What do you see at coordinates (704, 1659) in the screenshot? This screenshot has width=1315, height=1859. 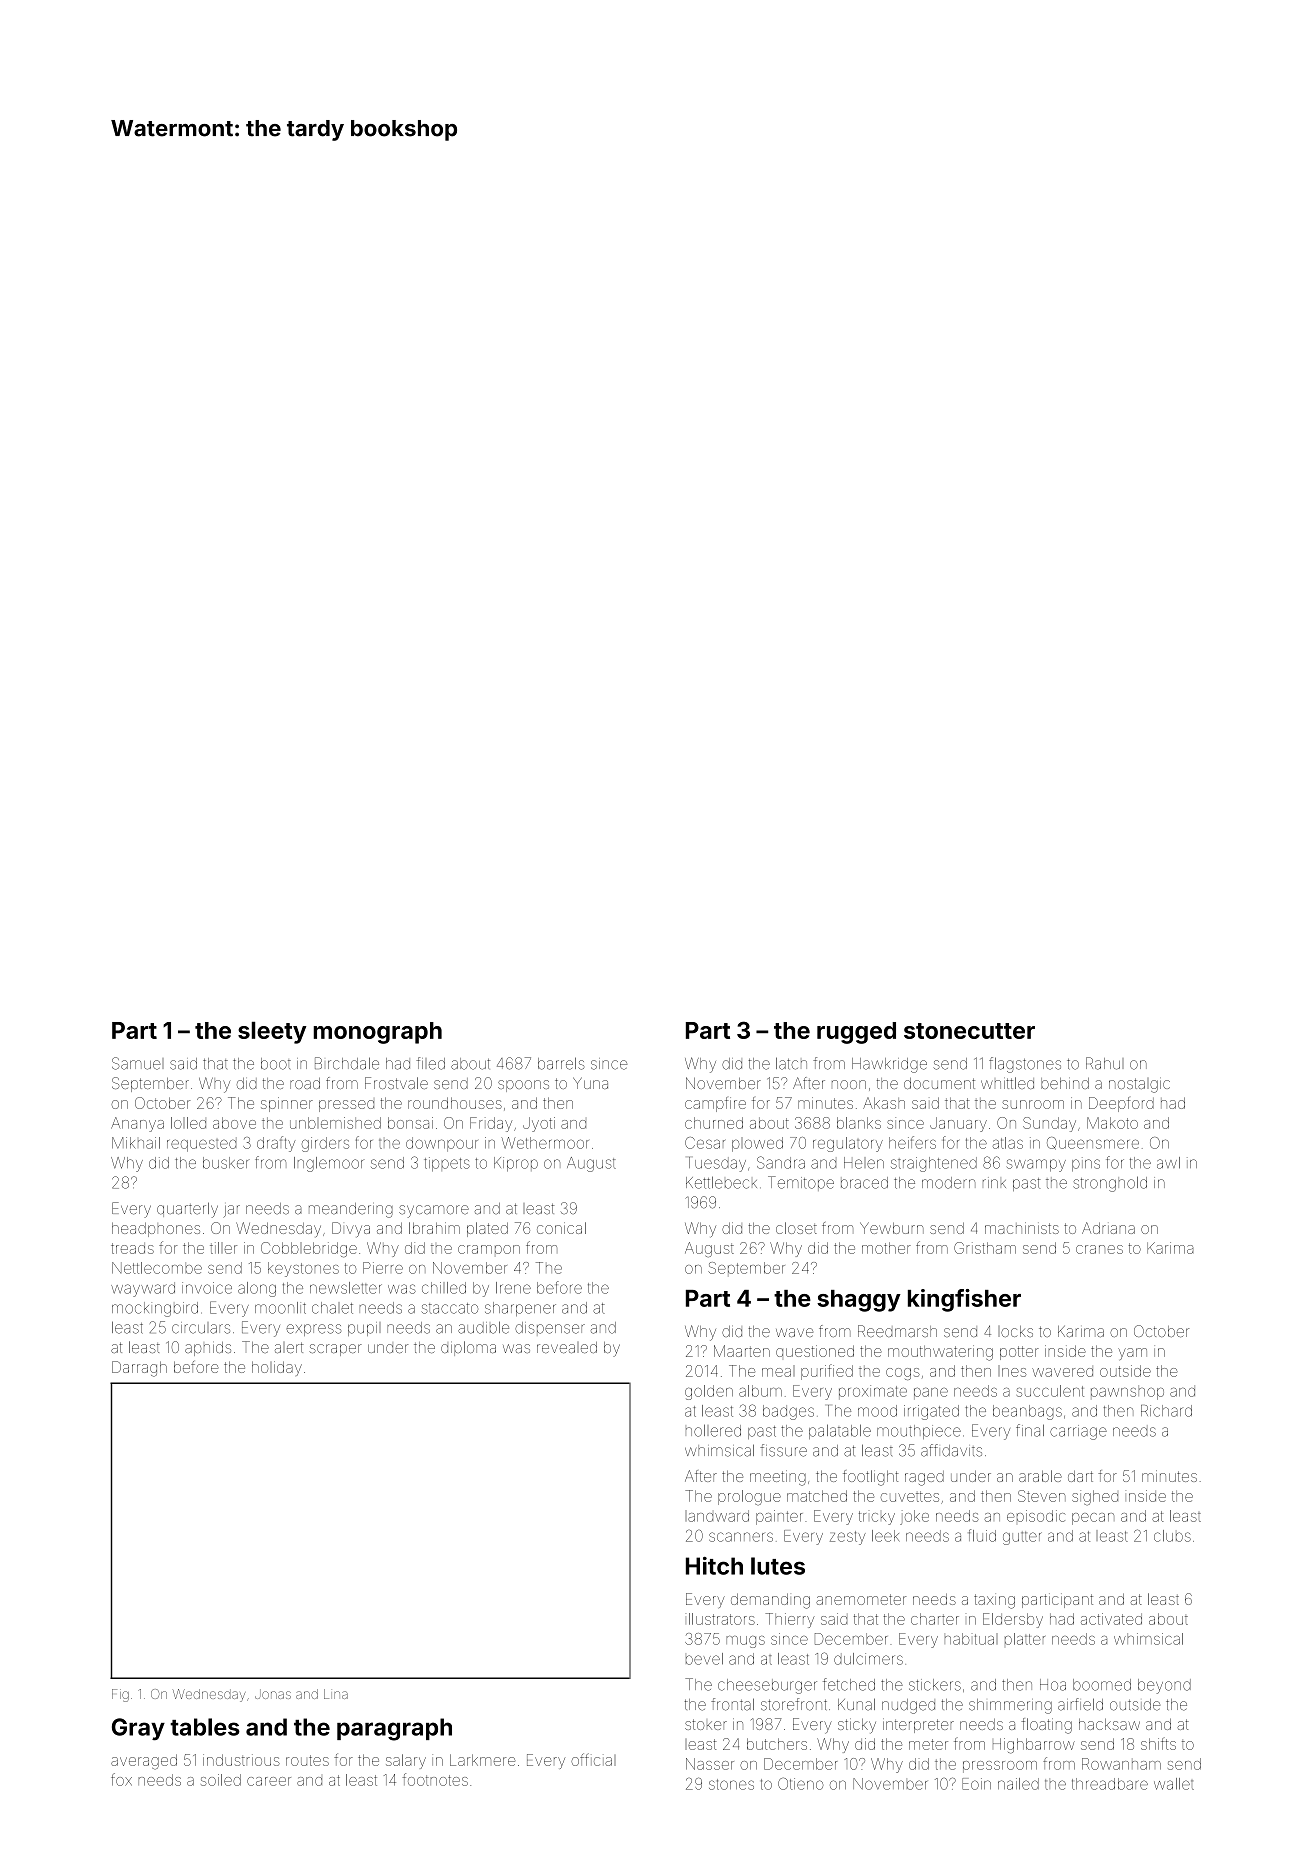 I see `bevel` at bounding box center [704, 1659].
